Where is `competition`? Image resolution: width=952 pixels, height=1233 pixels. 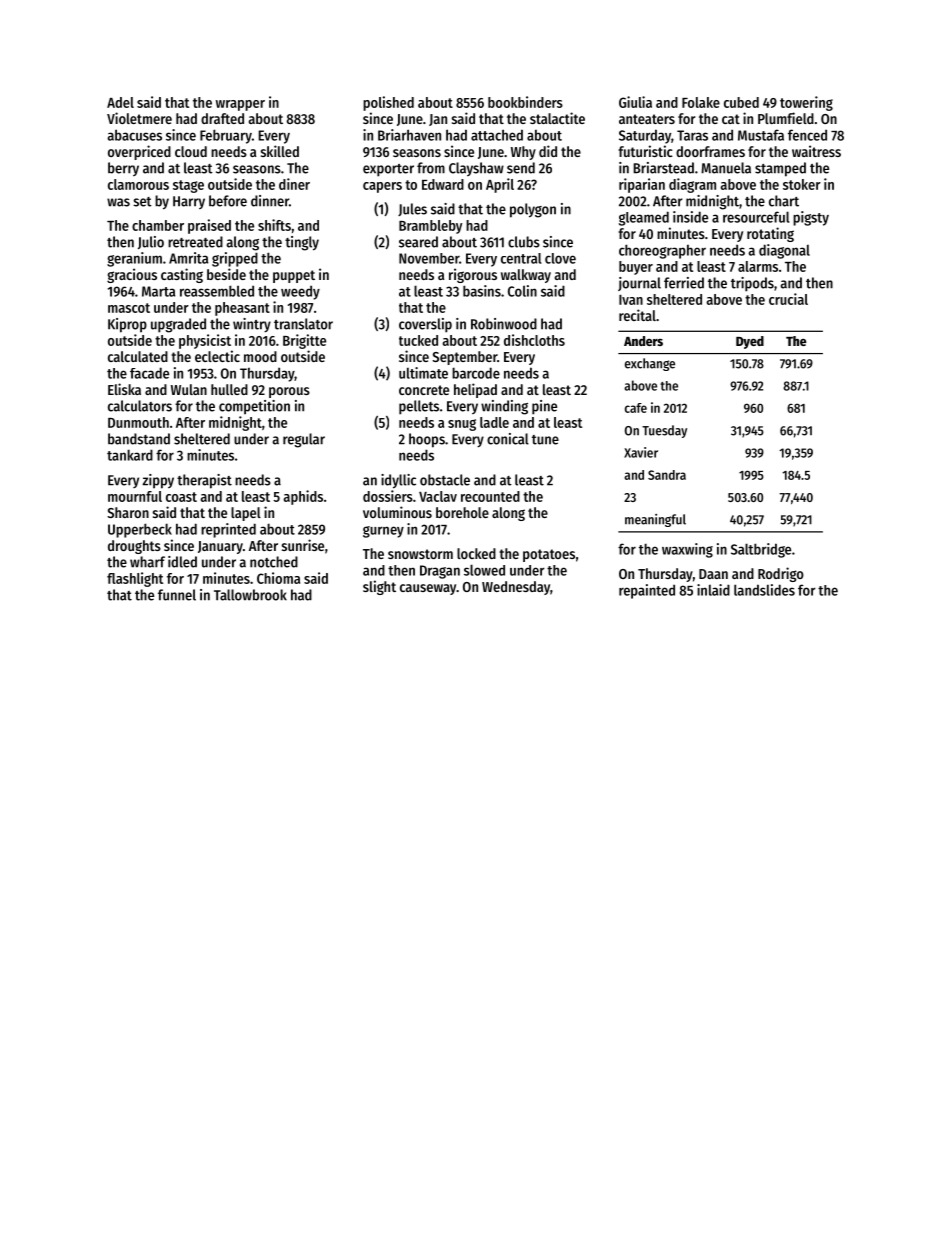 competition is located at coordinates (254, 407).
